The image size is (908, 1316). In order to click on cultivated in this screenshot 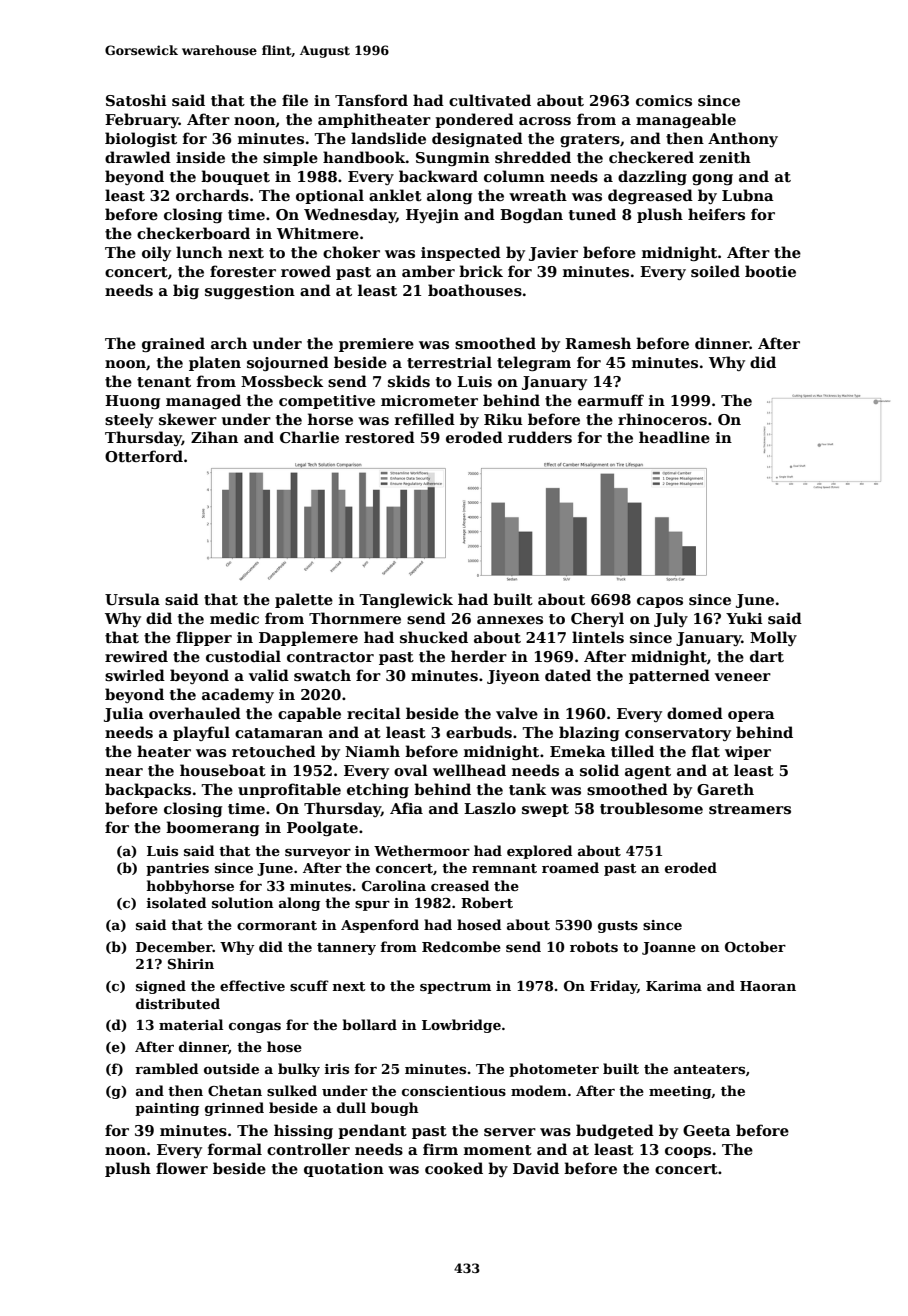, I will do `click(490, 100)`.
